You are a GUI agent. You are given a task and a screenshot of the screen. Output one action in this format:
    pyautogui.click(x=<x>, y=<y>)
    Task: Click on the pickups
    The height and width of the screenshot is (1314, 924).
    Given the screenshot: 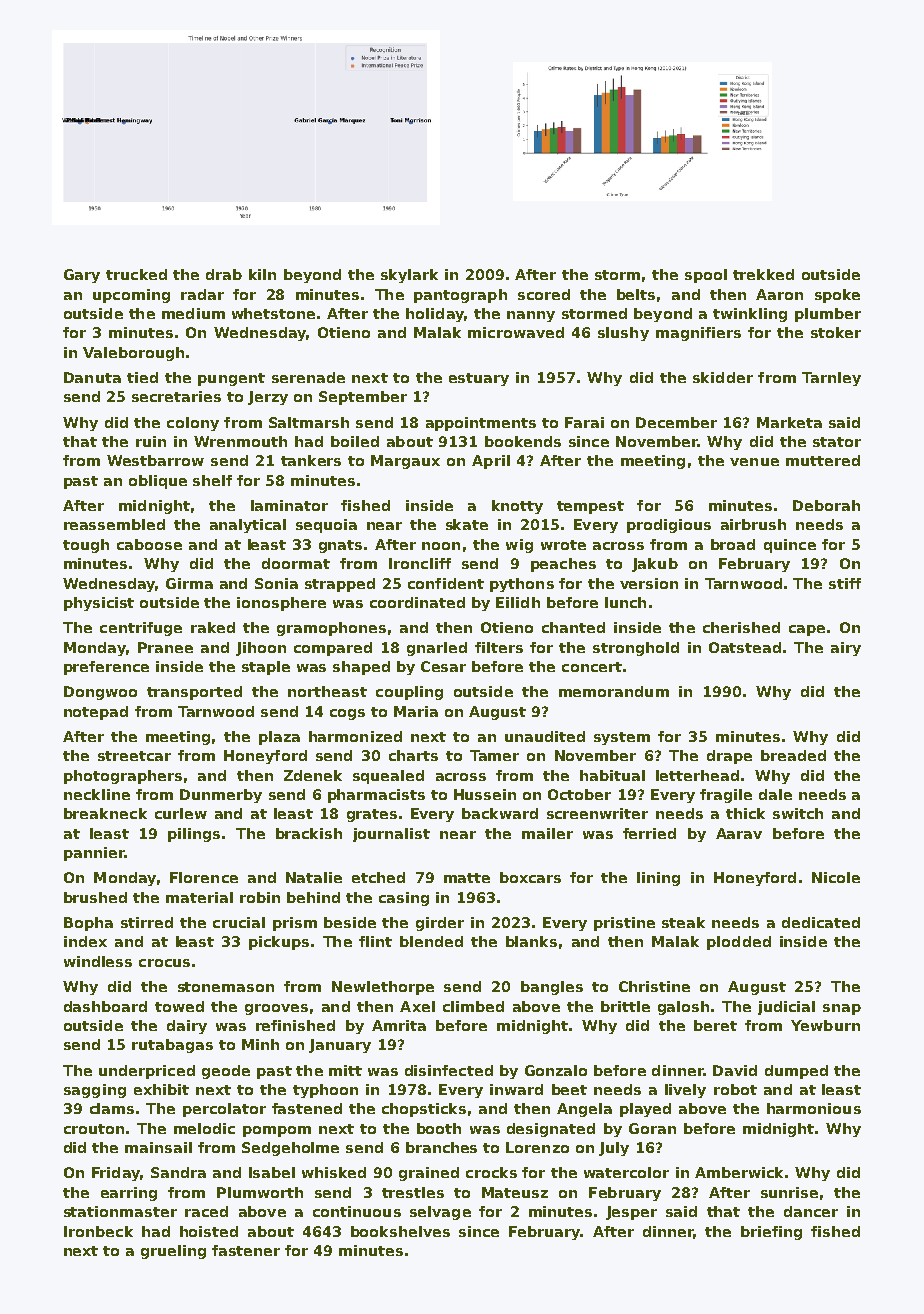 What is the action you would take?
    pyautogui.click(x=279, y=943)
